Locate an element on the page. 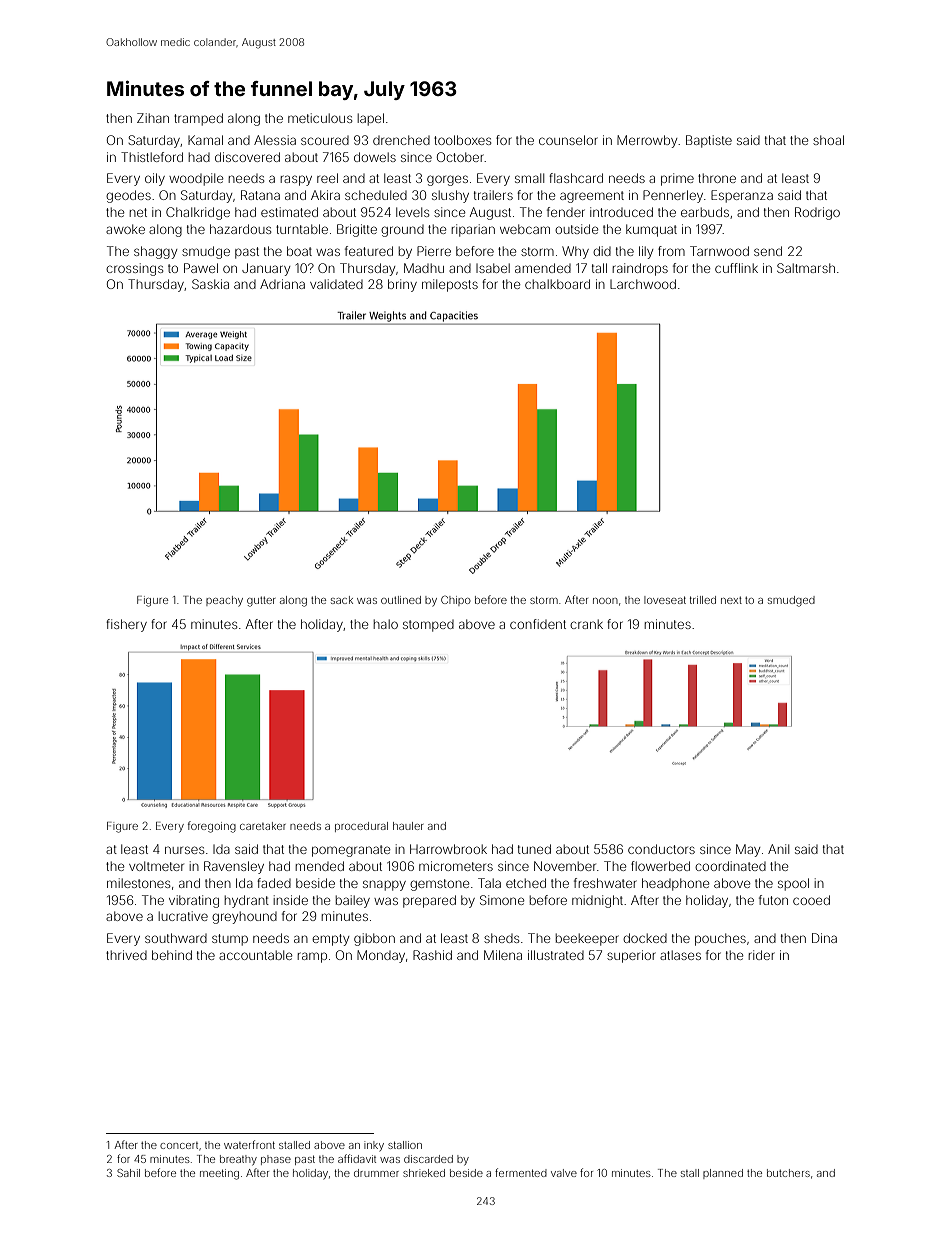 Image resolution: width=952 pixels, height=1233 pixels. Adriana is located at coordinates (282, 284).
